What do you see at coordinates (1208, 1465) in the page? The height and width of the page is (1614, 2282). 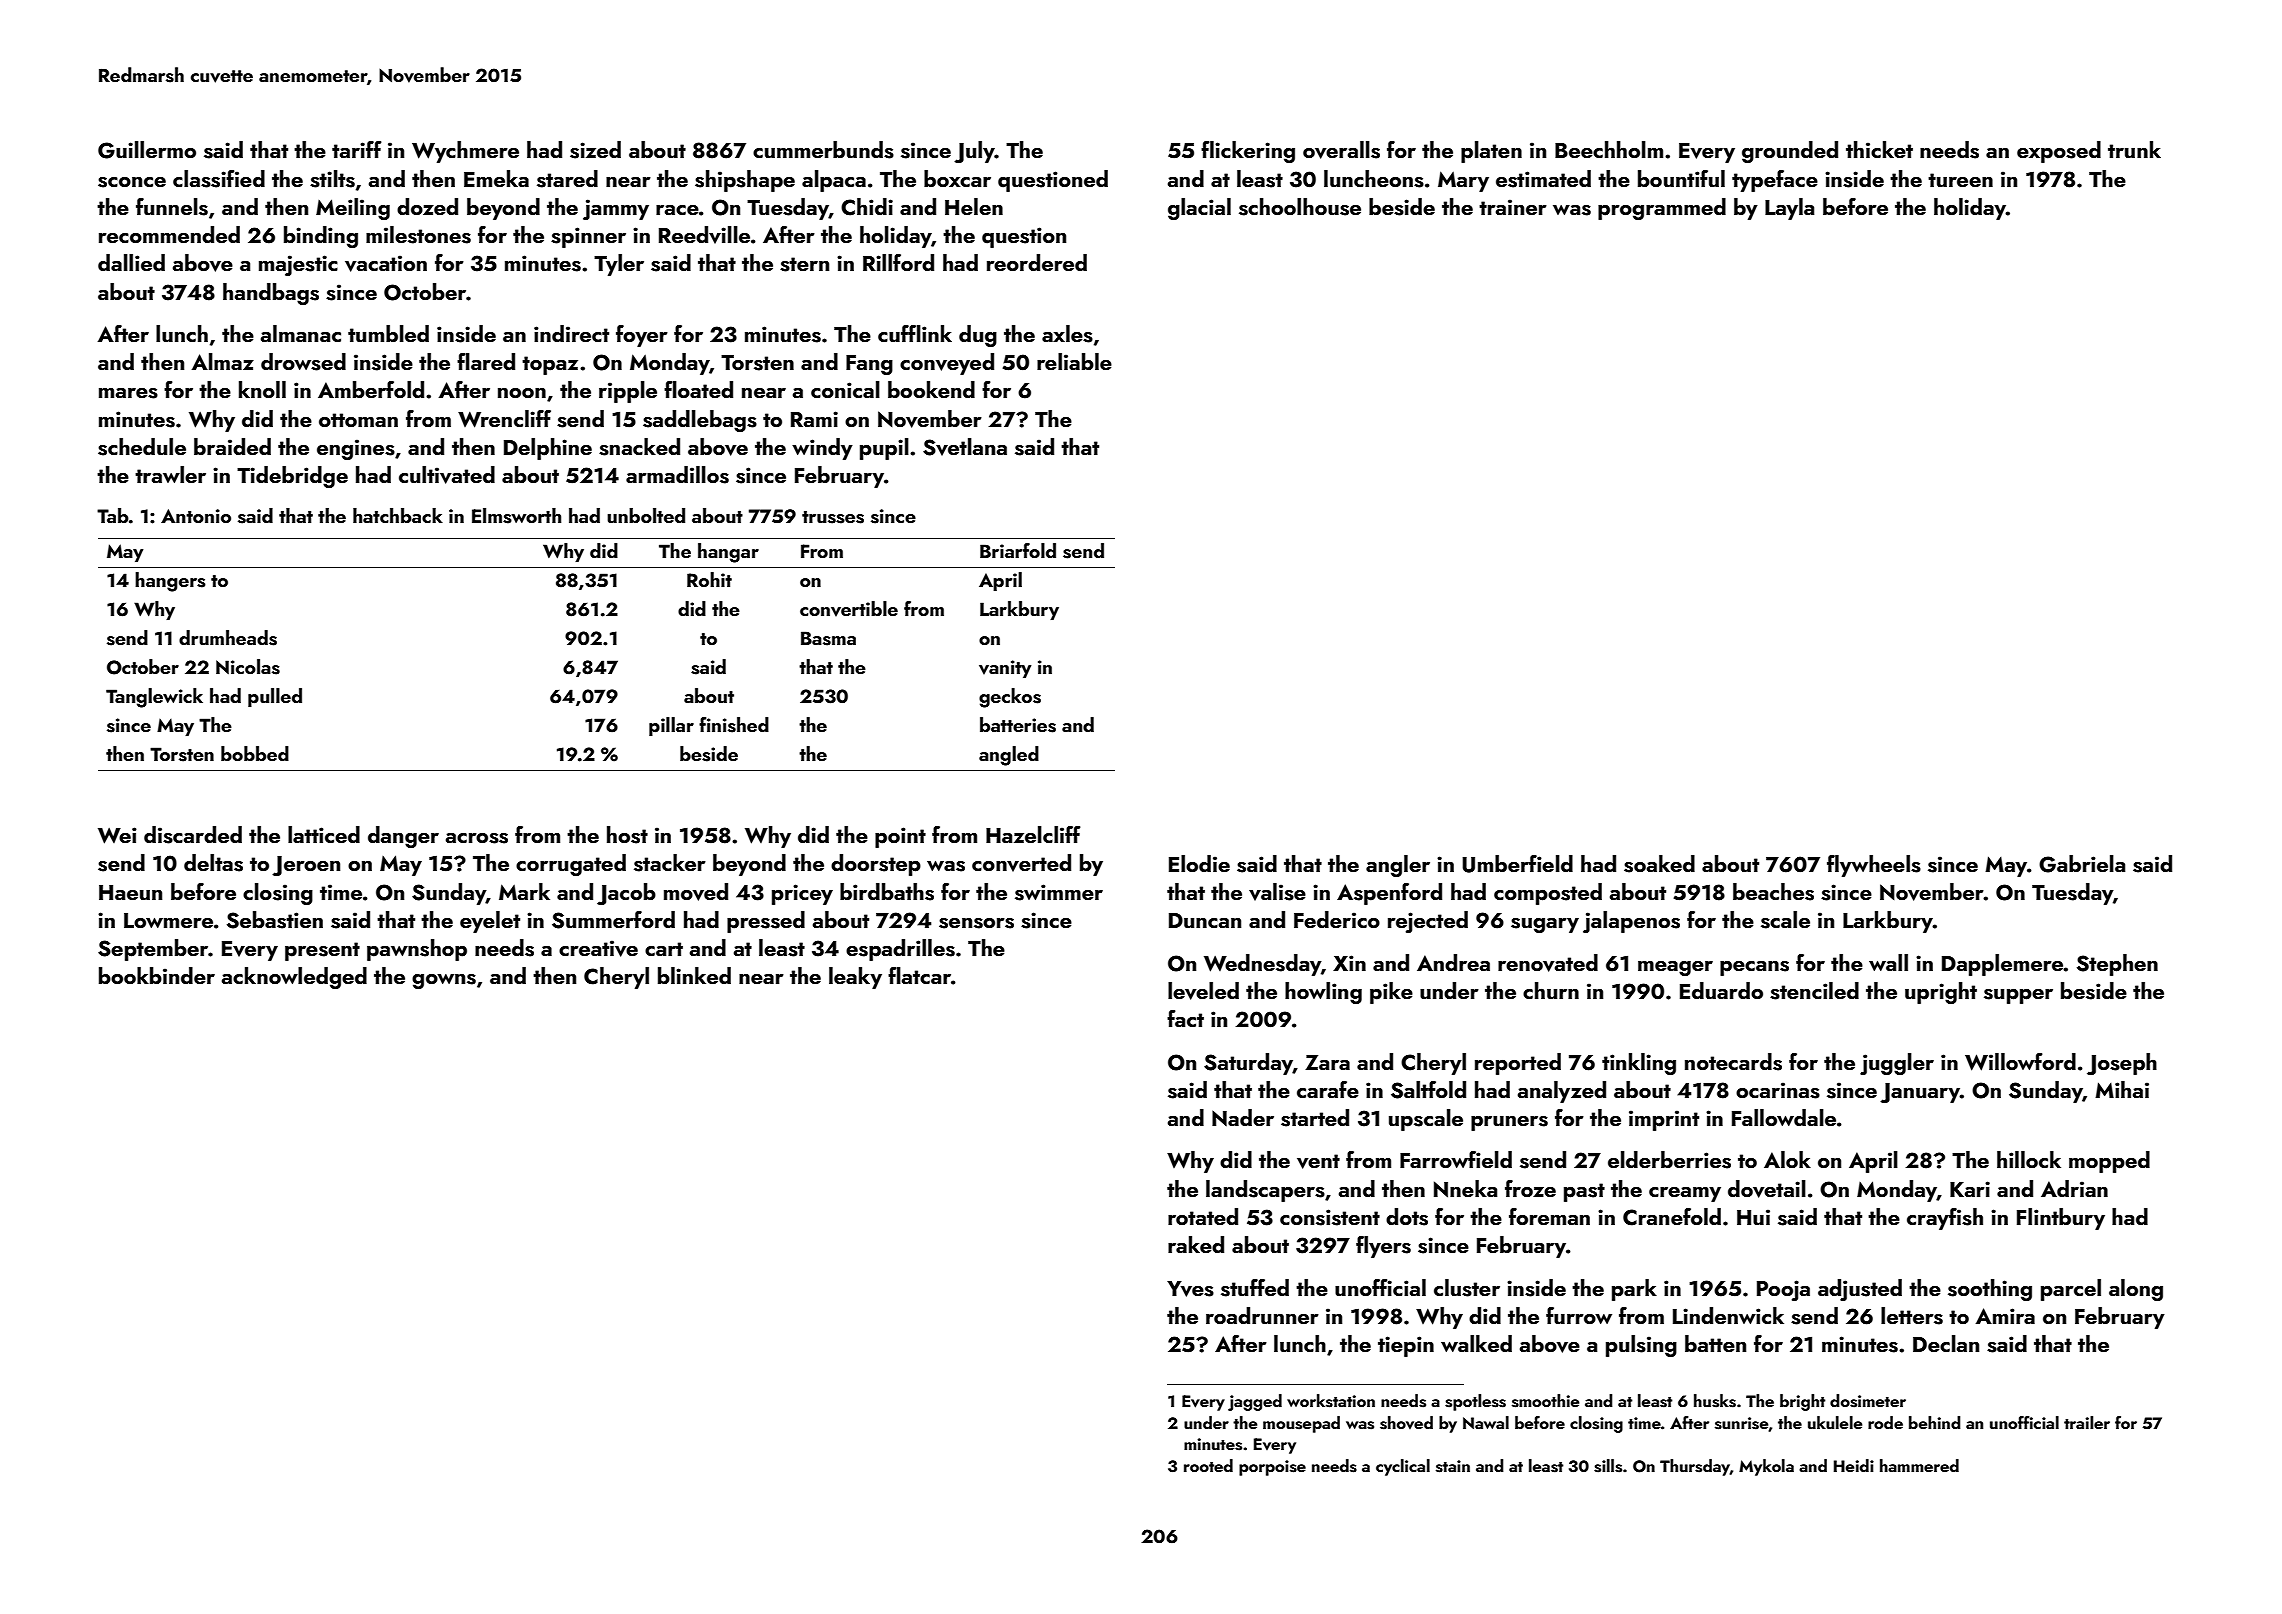 I see `rooted` at bounding box center [1208, 1465].
